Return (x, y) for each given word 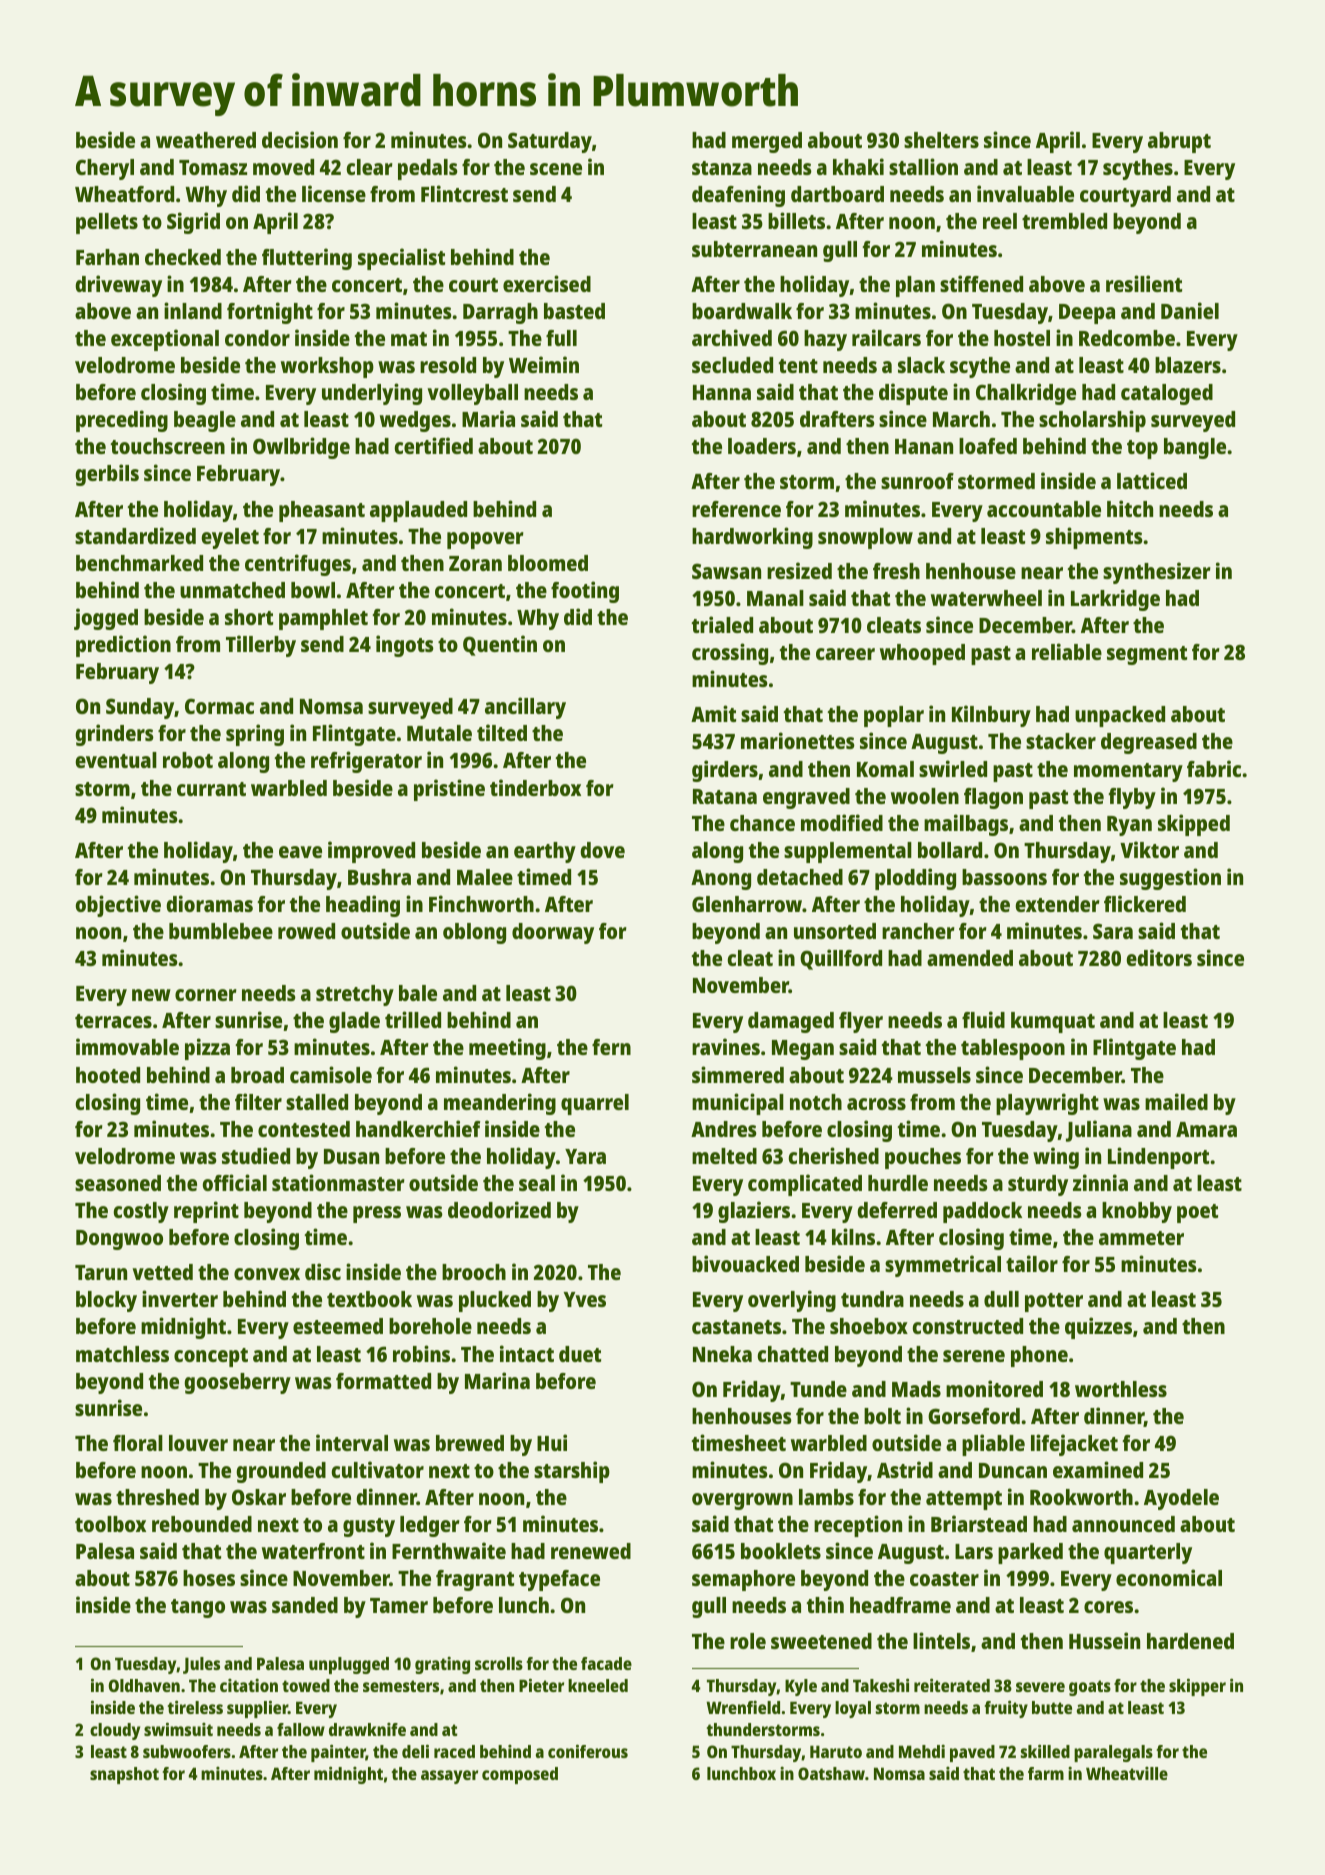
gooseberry (237, 1383)
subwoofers (187, 1751)
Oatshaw (831, 1773)
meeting (507, 1049)
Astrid (905, 1469)
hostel (1022, 338)
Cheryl (105, 169)
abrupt (1179, 142)
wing (1056, 1158)
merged (767, 142)
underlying (372, 394)
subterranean (754, 249)
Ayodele (1181, 1499)
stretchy (355, 995)
